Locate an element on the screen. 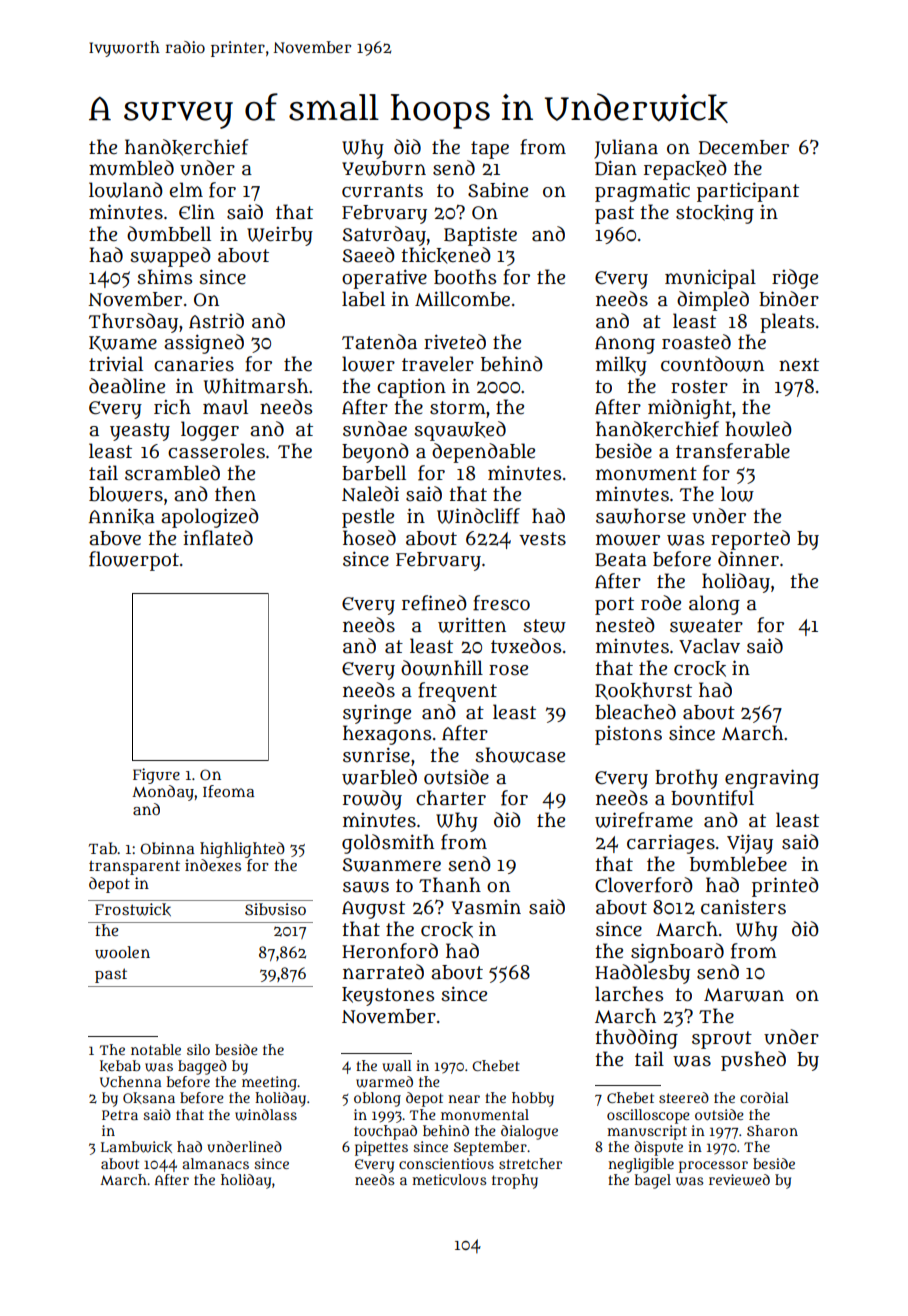 The image size is (908, 1316). Tatenda is located at coordinates (379, 342).
